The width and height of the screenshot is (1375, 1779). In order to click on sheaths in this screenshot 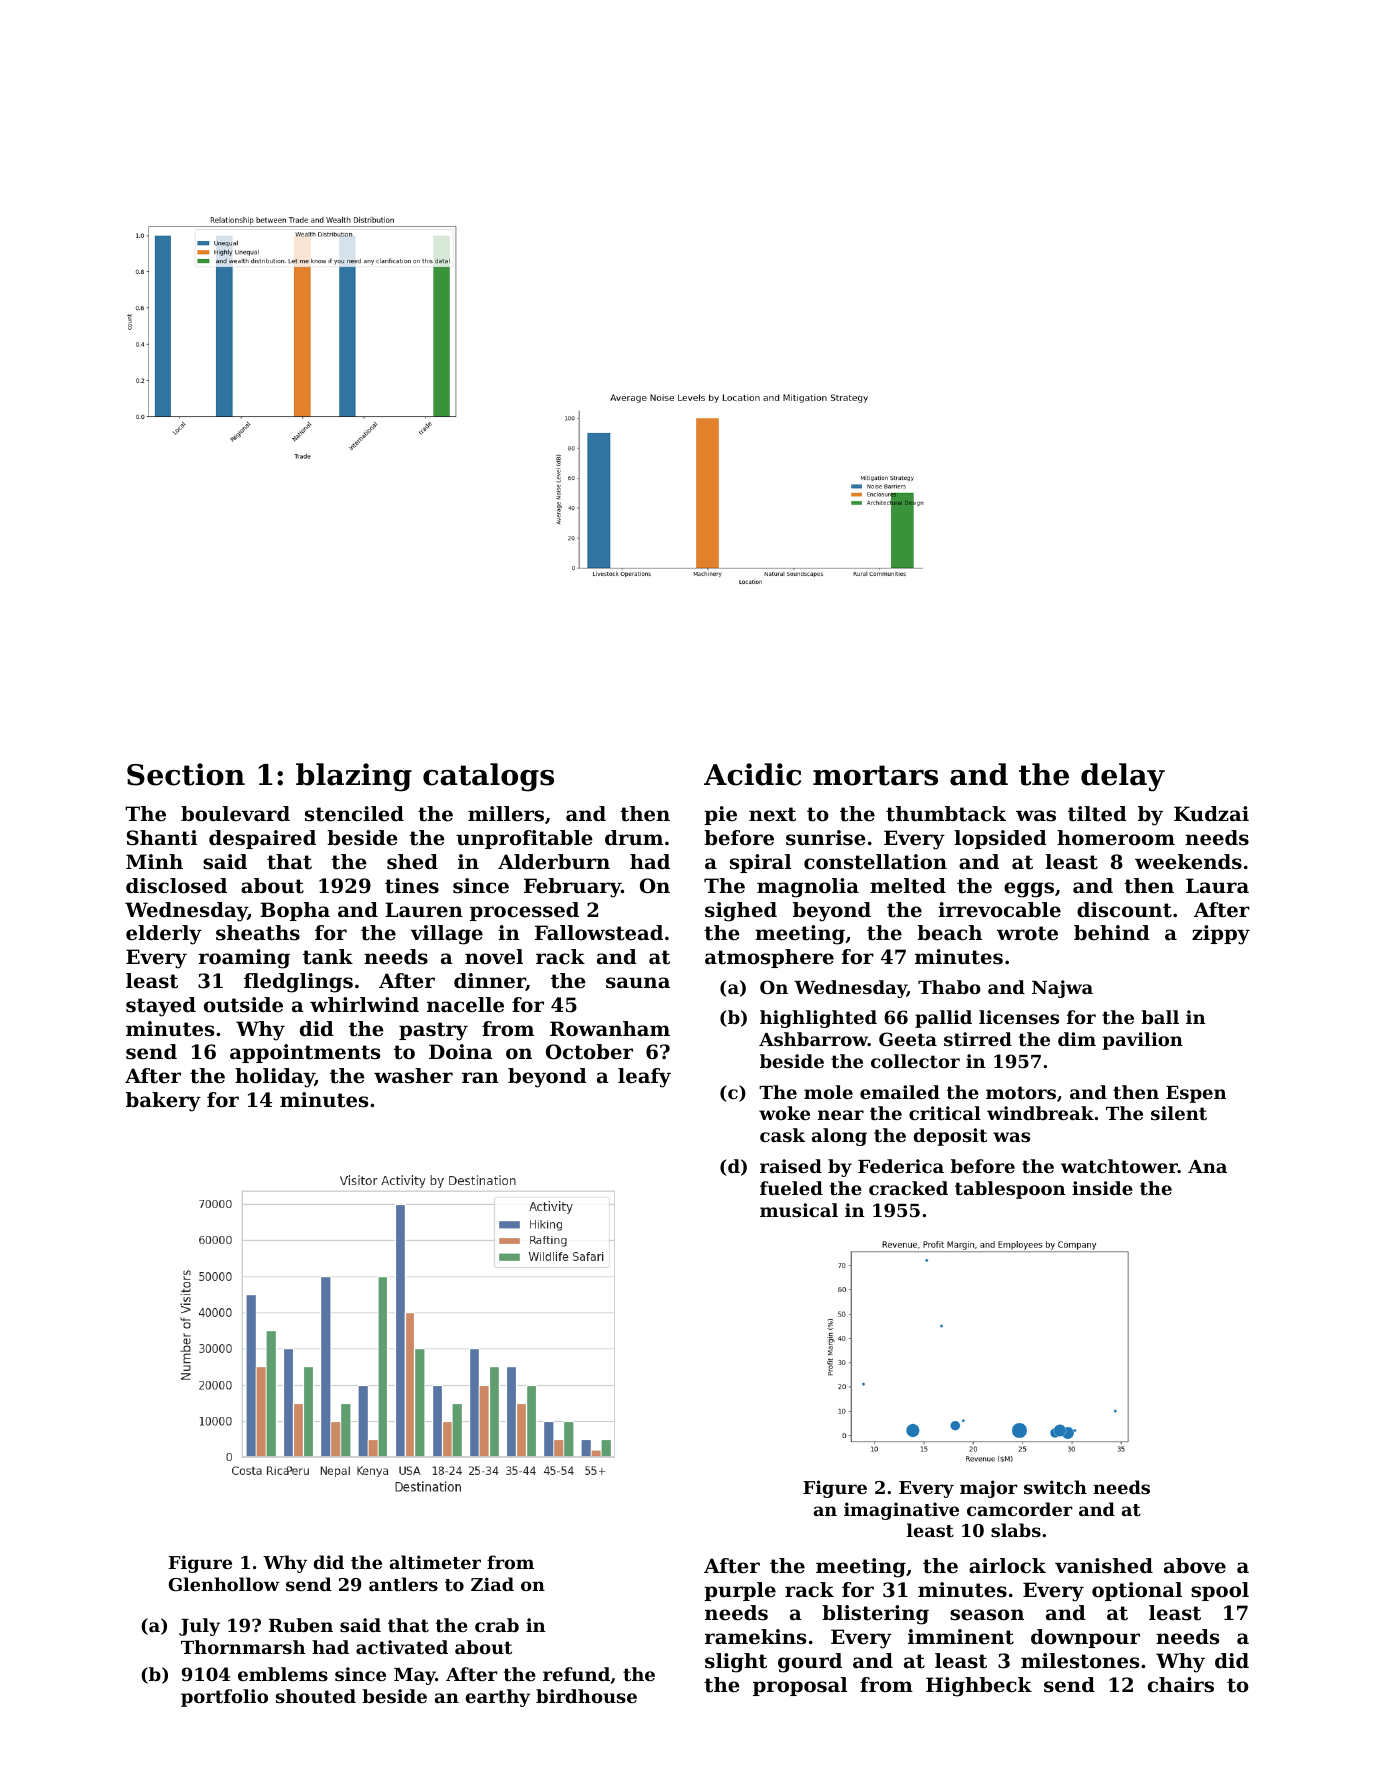, I will do `click(258, 933)`.
